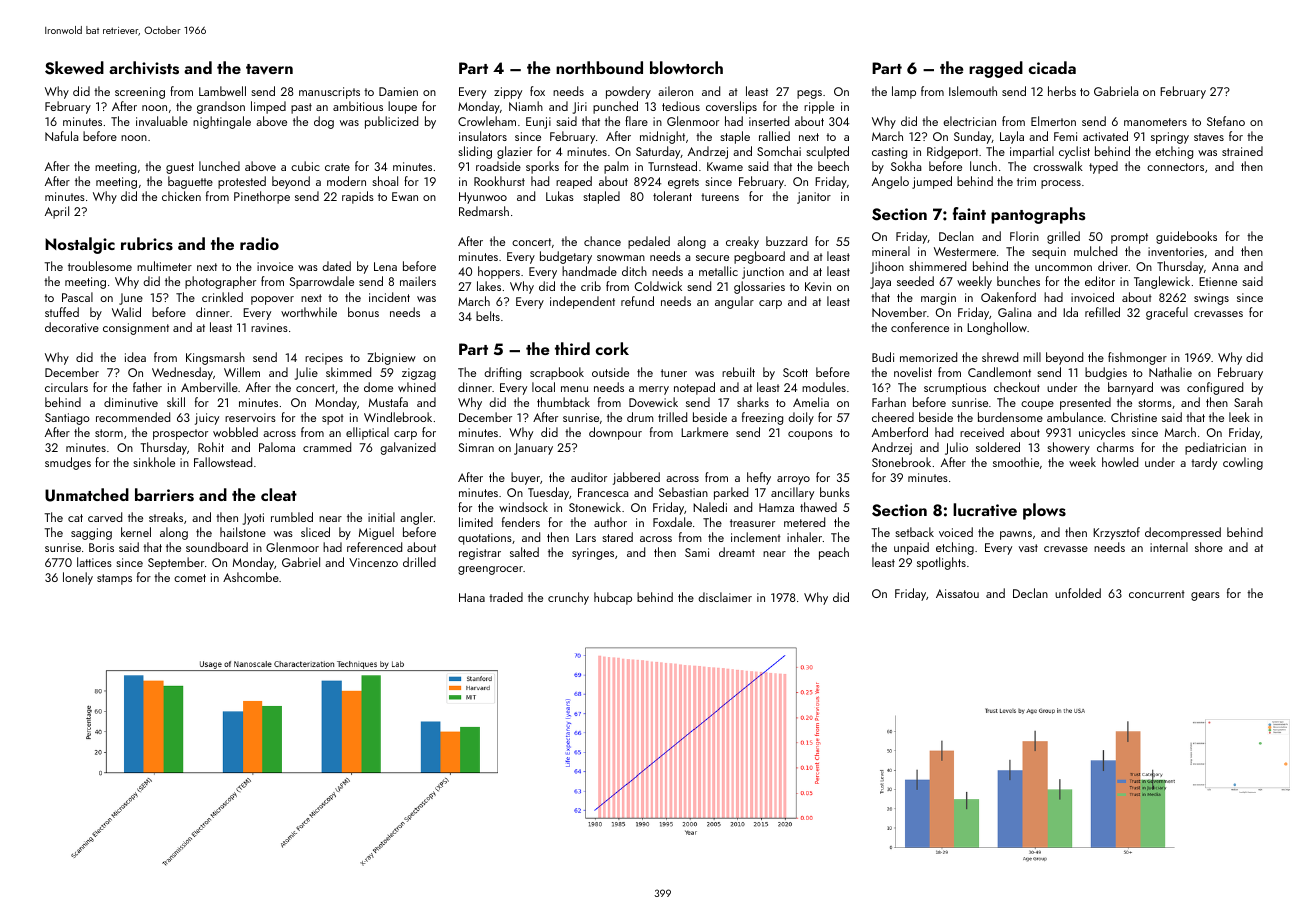 The image size is (1308, 924). What do you see at coordinates (1028, 548) in the page?
I see `vast` at bounding box center [1028, 548].
